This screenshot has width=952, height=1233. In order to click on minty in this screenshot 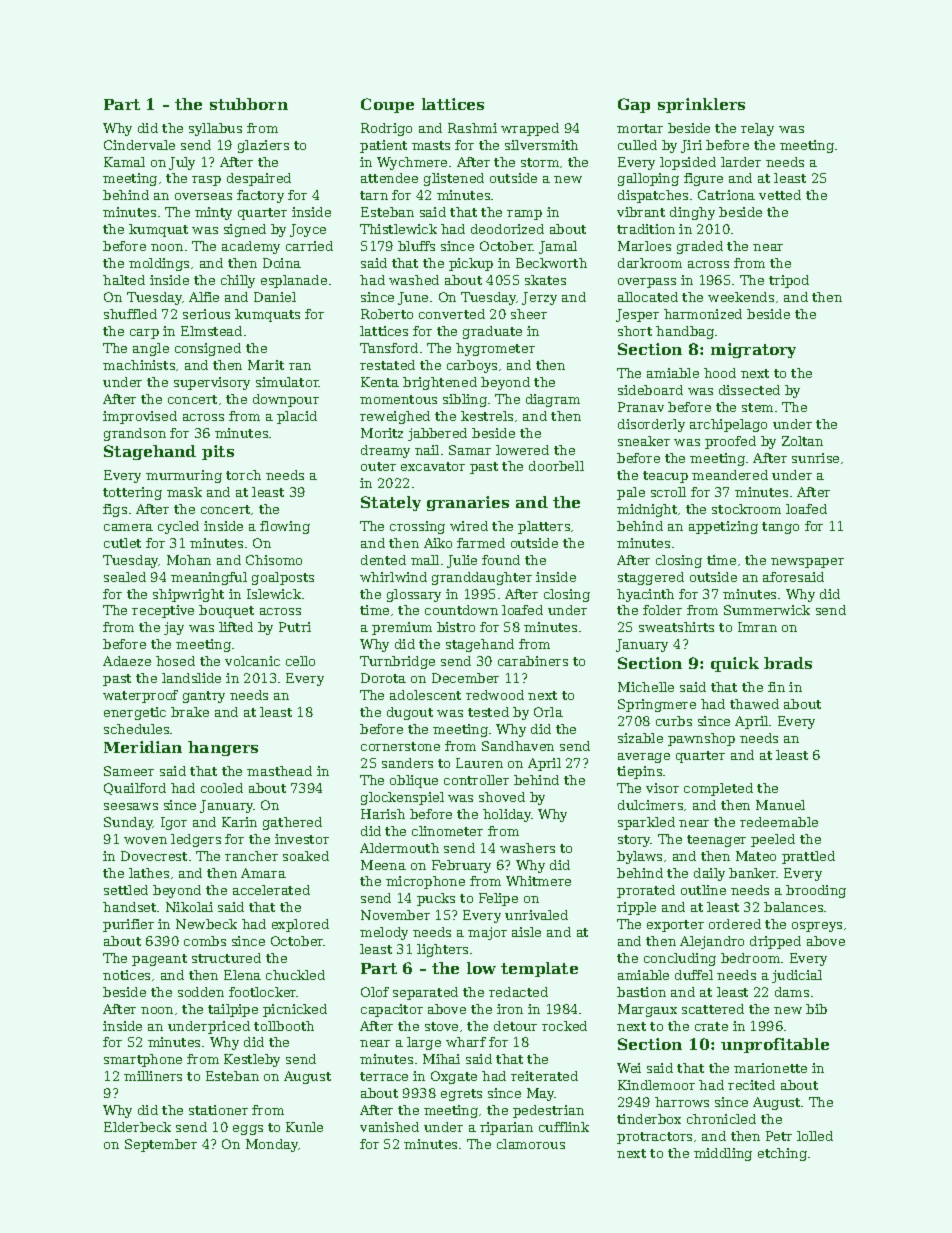, I will do `click(213, 213)`.
